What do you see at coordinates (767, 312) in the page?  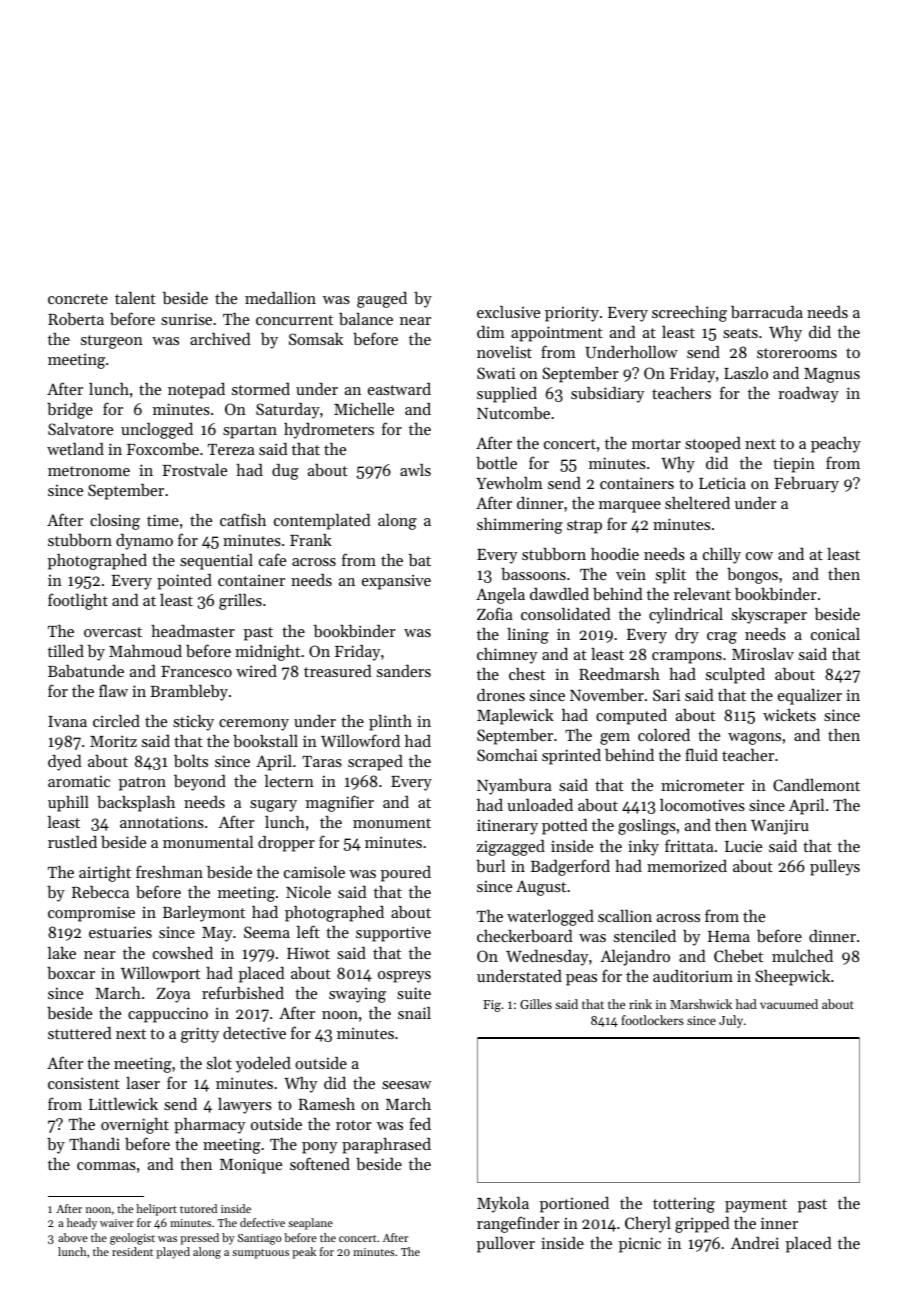 I see `barracuda` at bounding box center [767, 312].
